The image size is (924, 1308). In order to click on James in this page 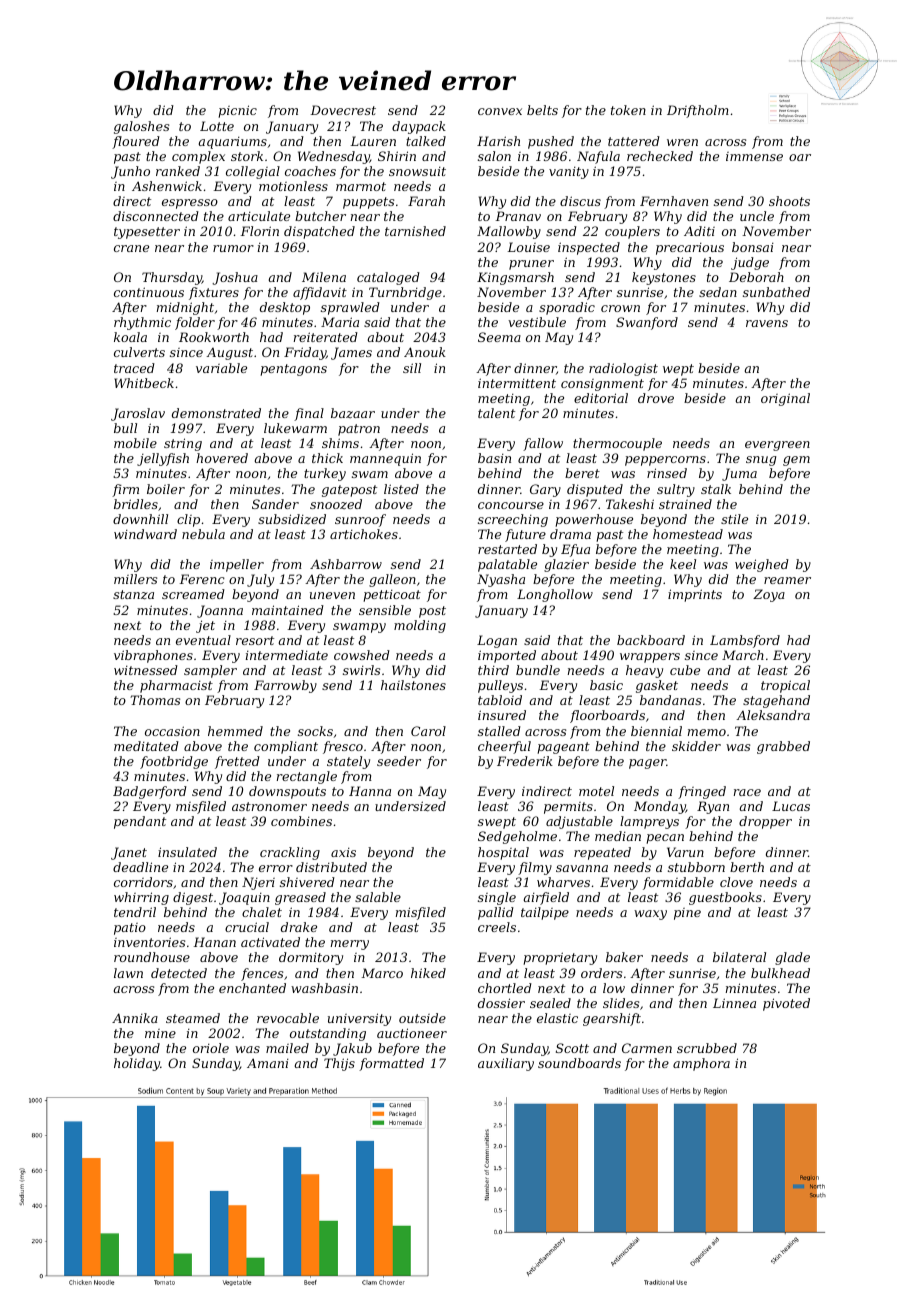, I will do `click(351, 353)`.
